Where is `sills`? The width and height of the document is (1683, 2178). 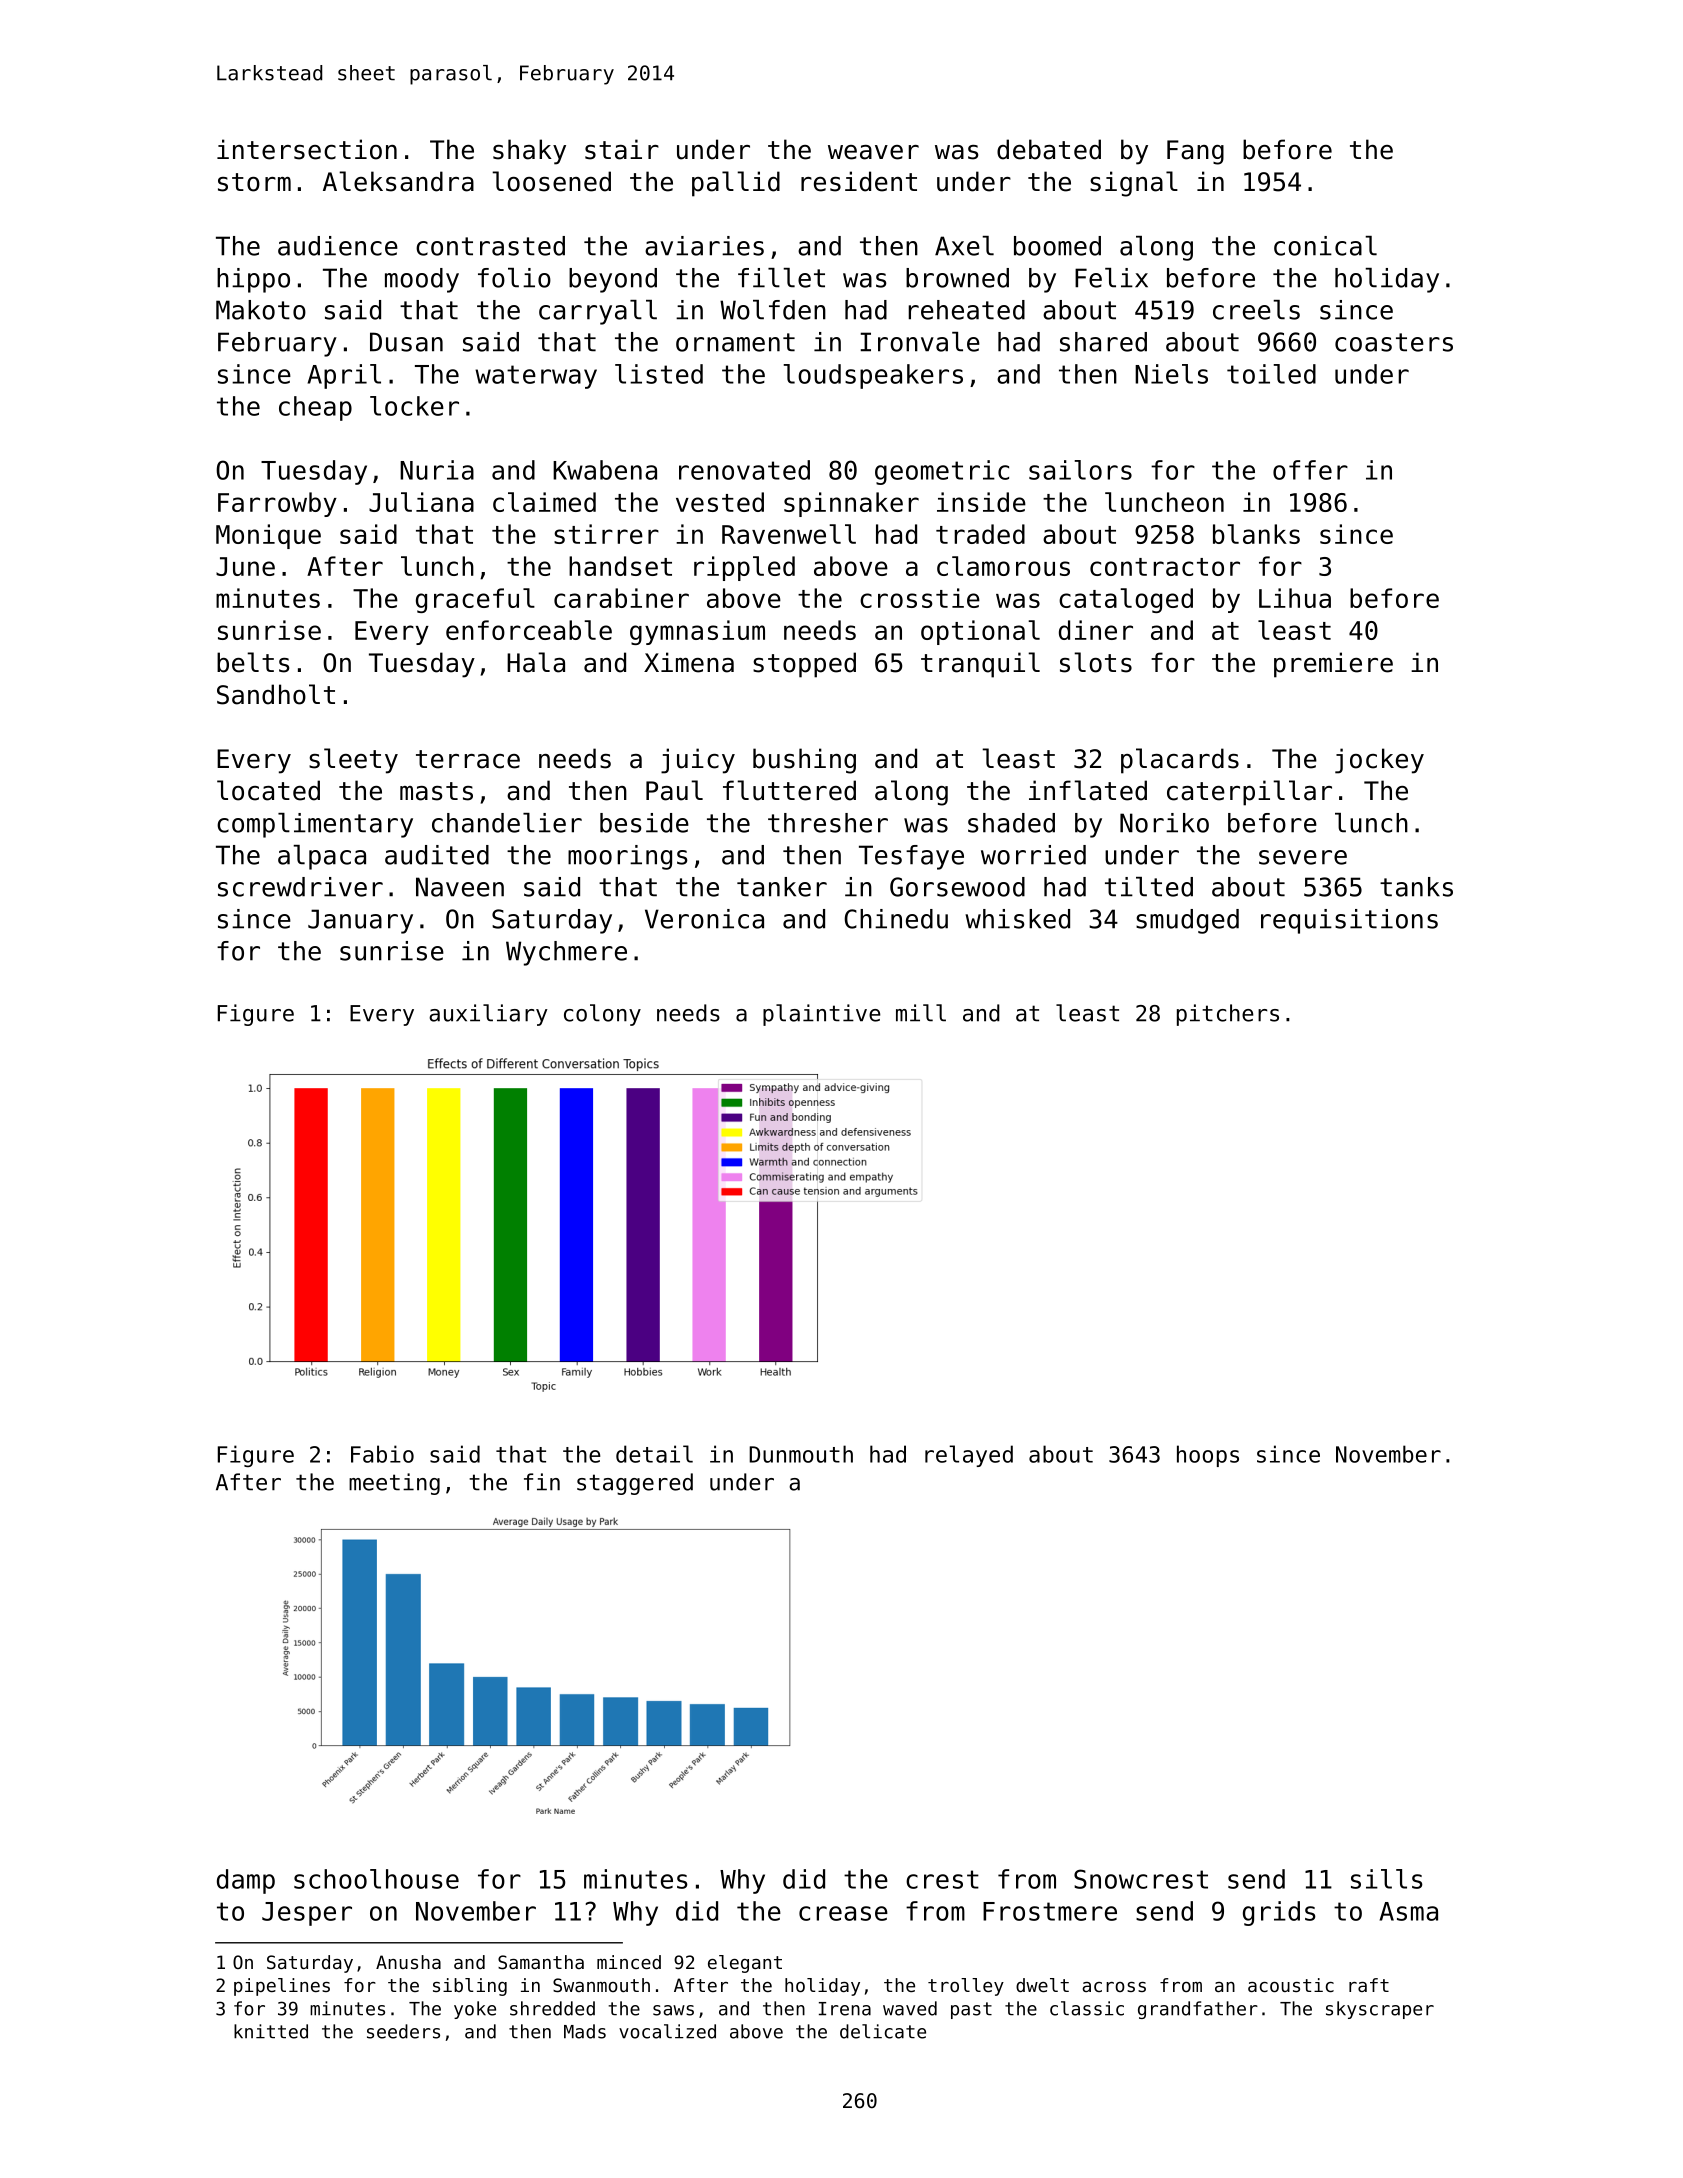
sills is located at coordinates (1387, 1879).
